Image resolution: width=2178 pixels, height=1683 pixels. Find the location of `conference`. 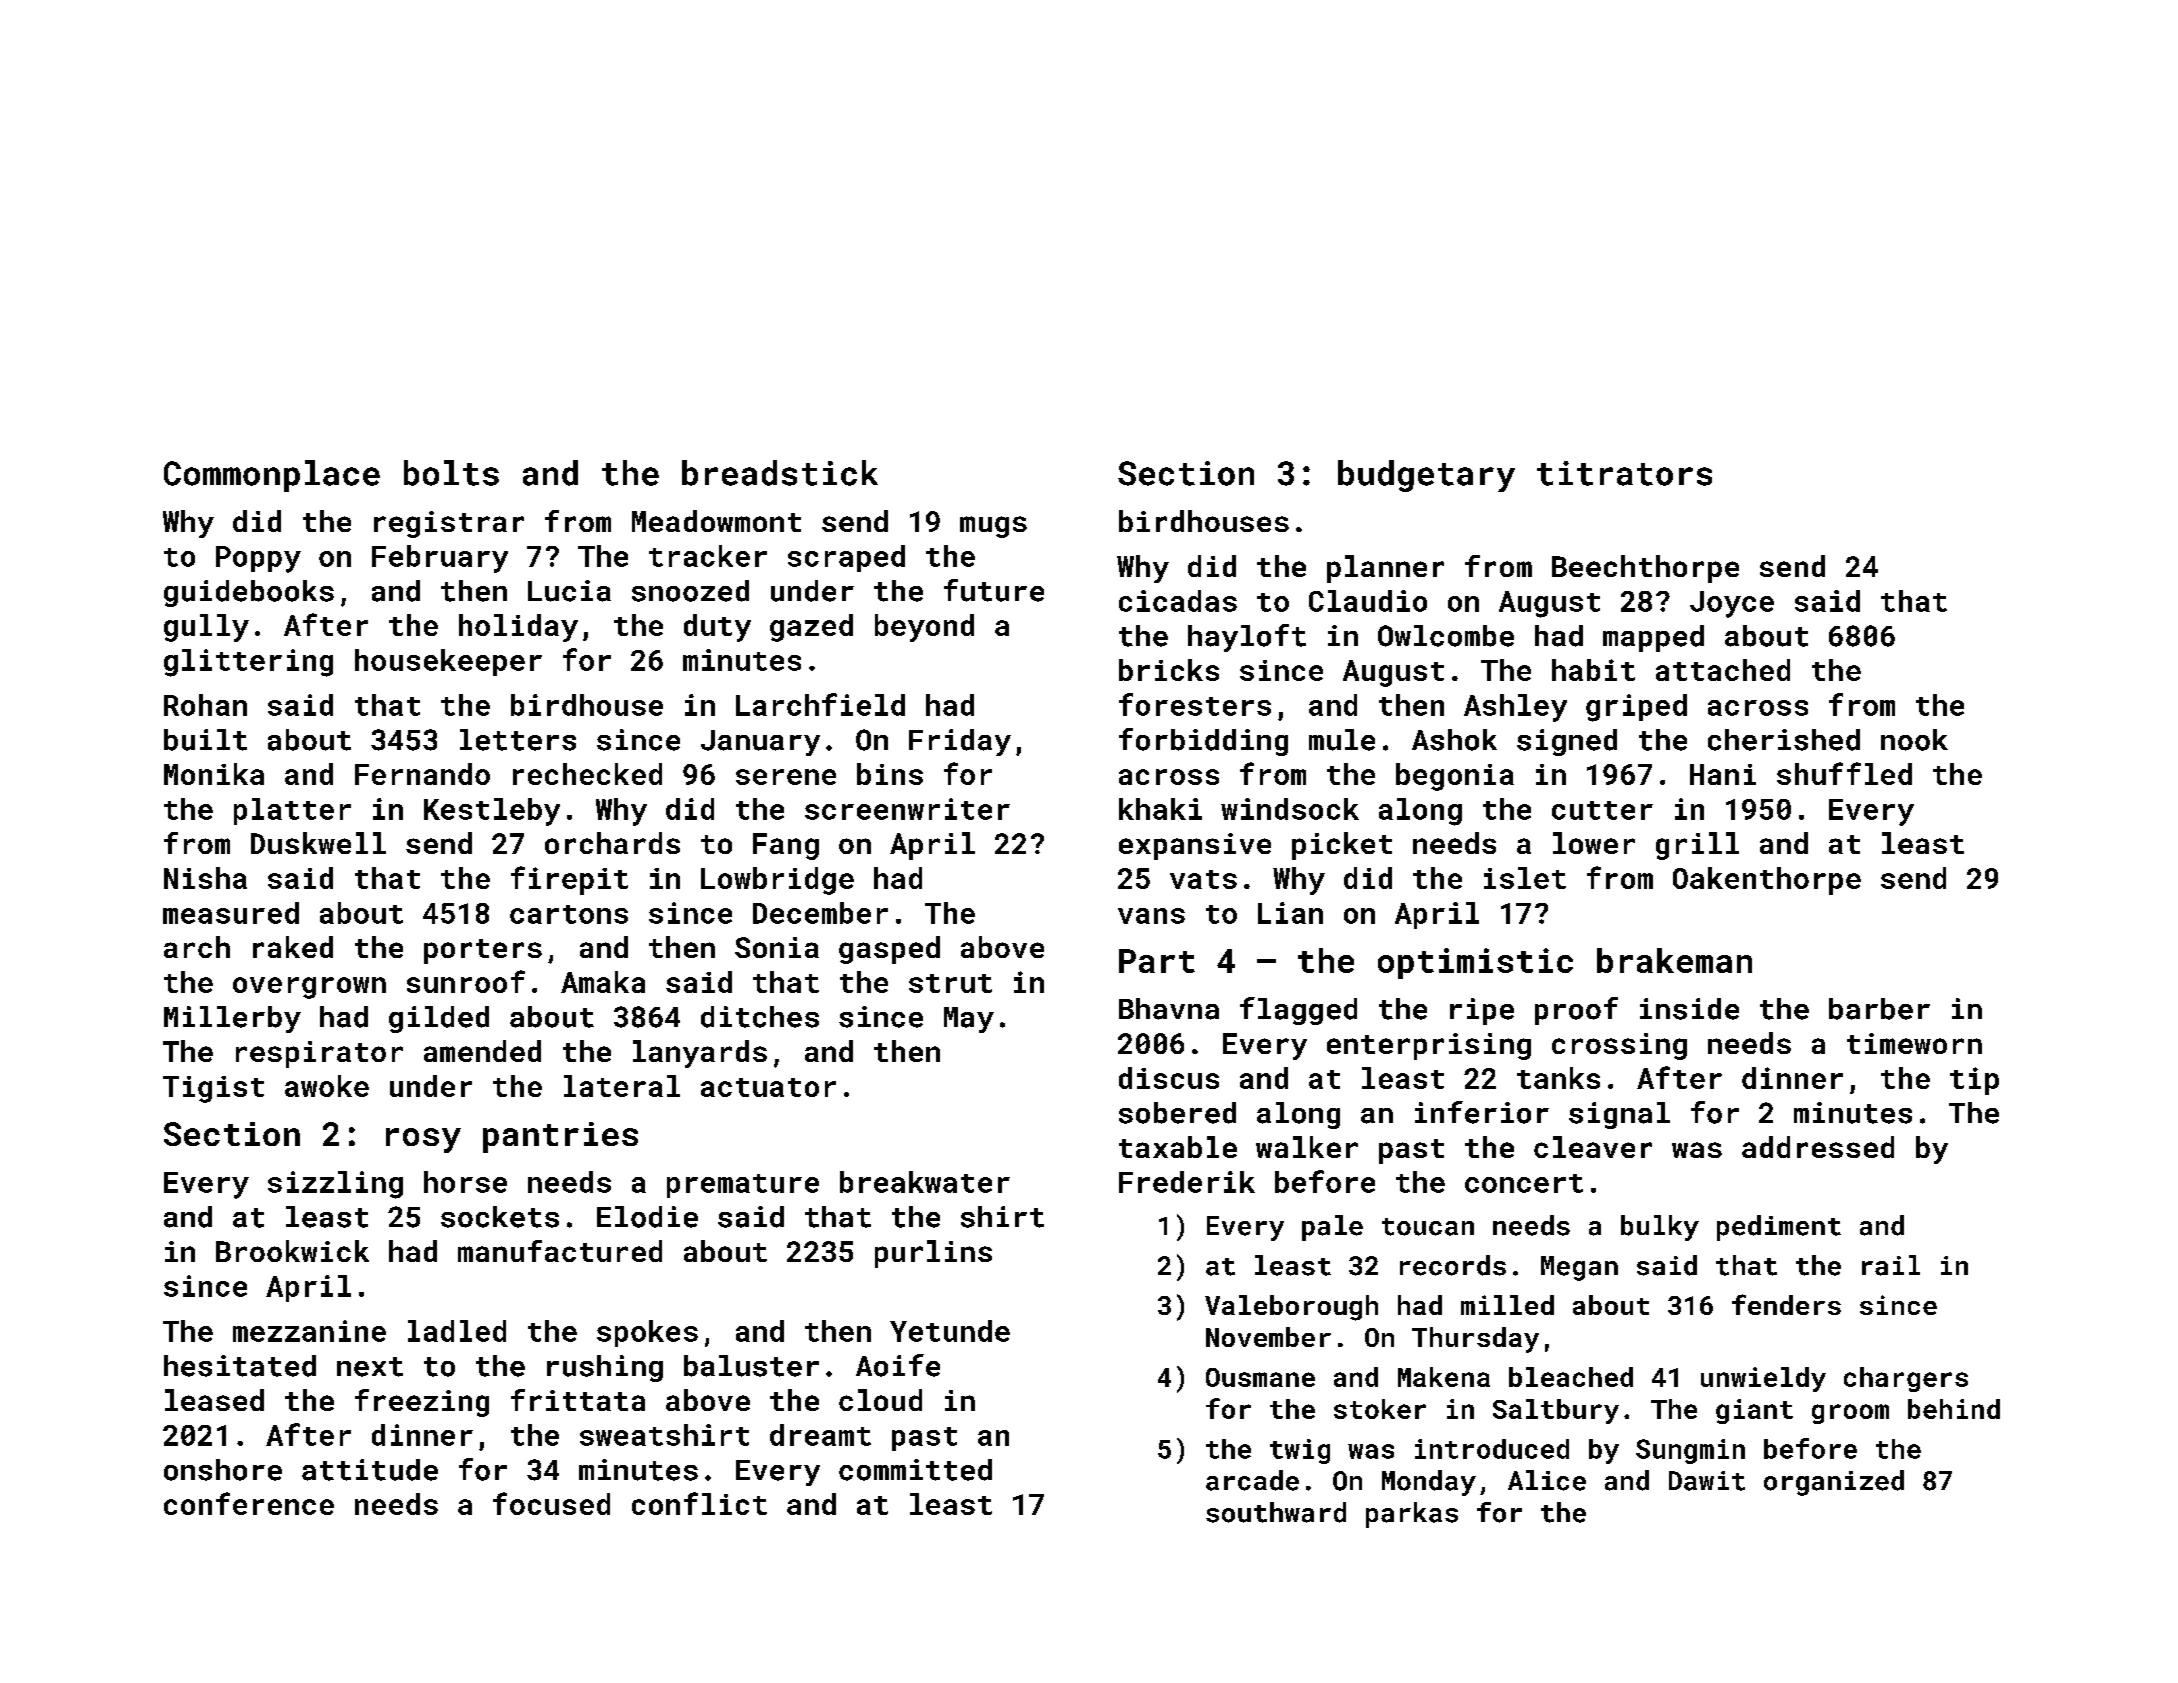

conference is located at coordinates (249, 1503).
